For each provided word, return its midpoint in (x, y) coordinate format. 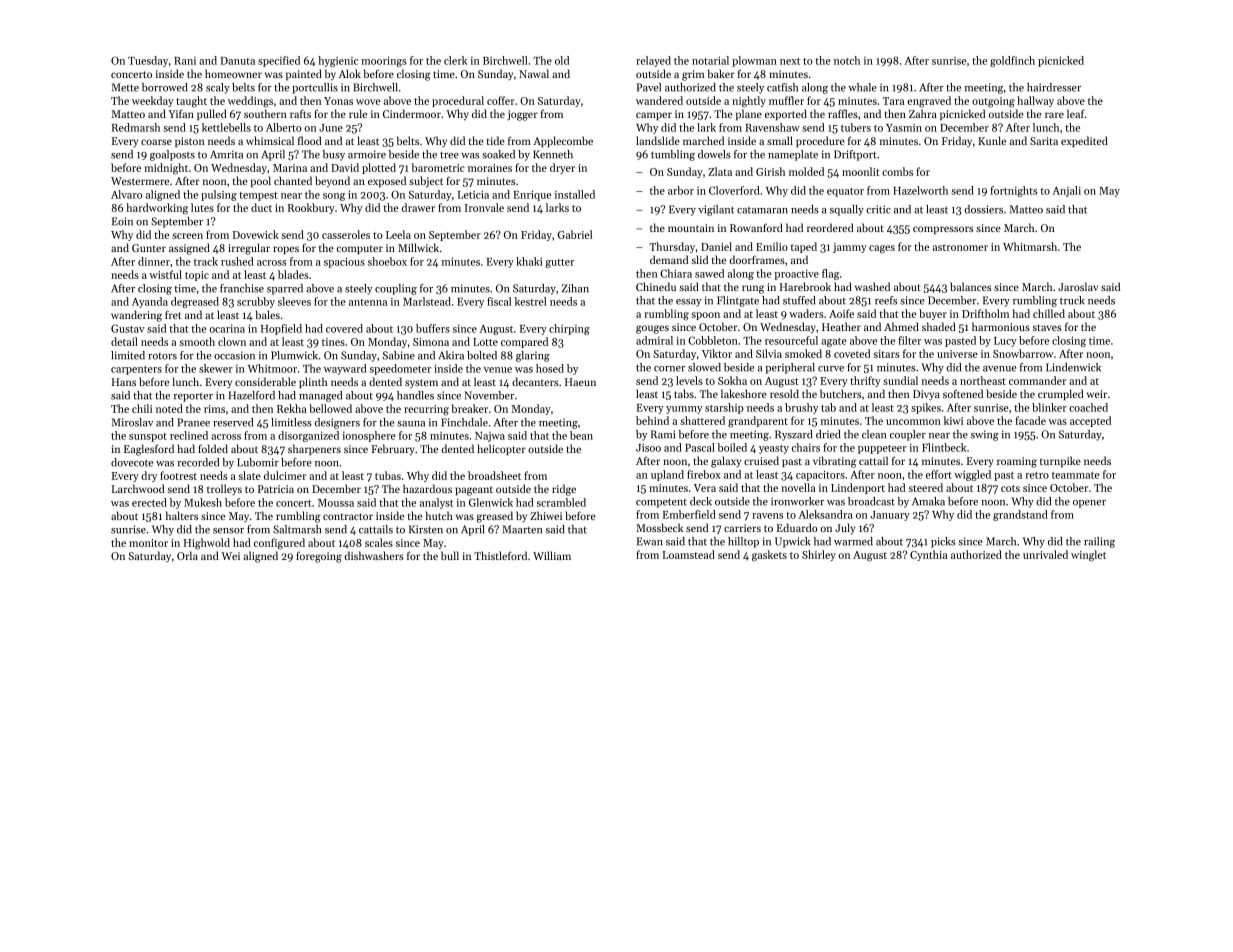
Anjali (1066, 191)
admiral (654, 340)
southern (265, 113)
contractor (348, 516)
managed (320, 396)
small (780, 140)
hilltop (743, 542)
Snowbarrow (1023, 353)
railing (1099, 542)
